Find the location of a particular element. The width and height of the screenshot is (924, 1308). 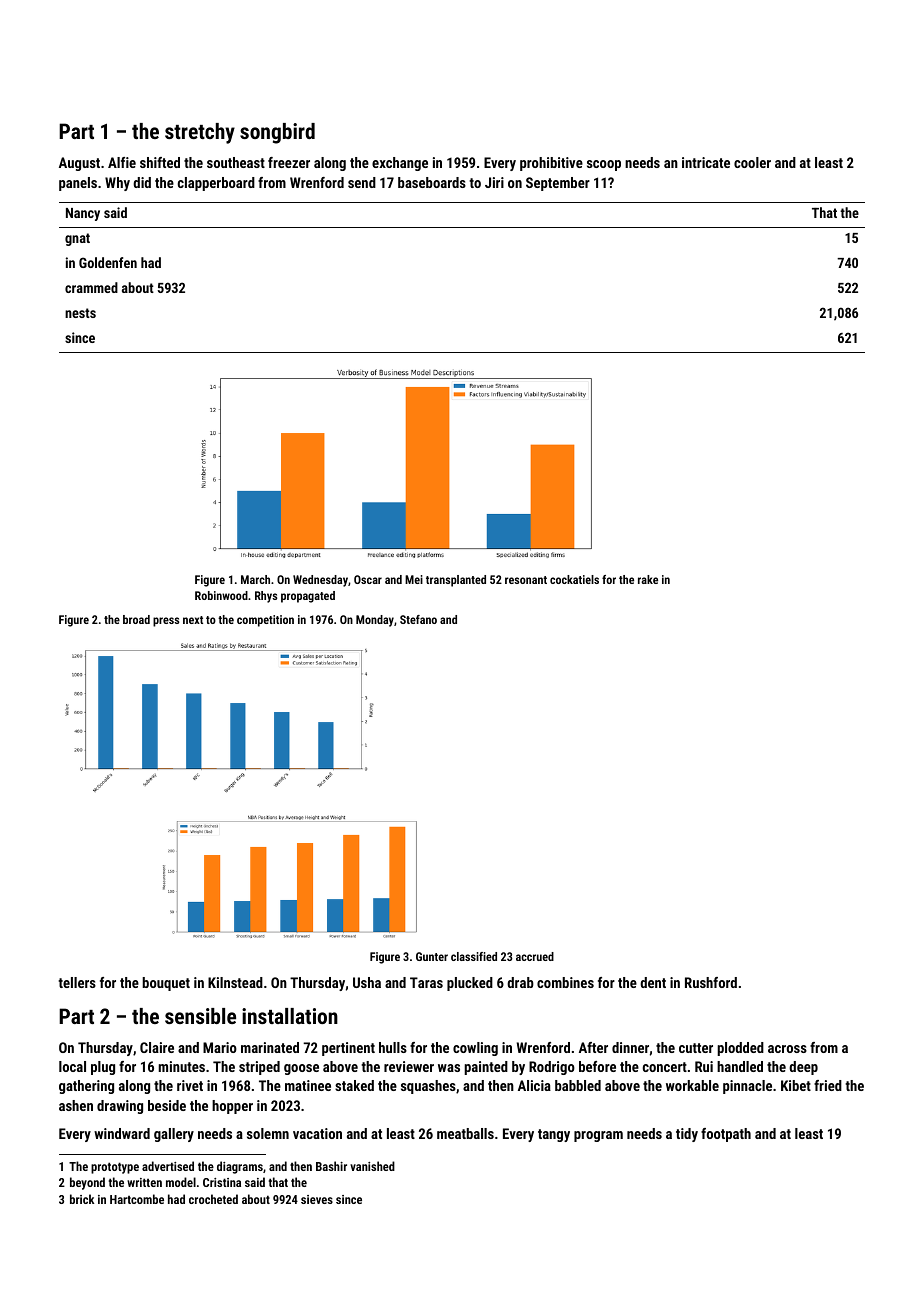

songbird is located at coordinates (277, 133).
